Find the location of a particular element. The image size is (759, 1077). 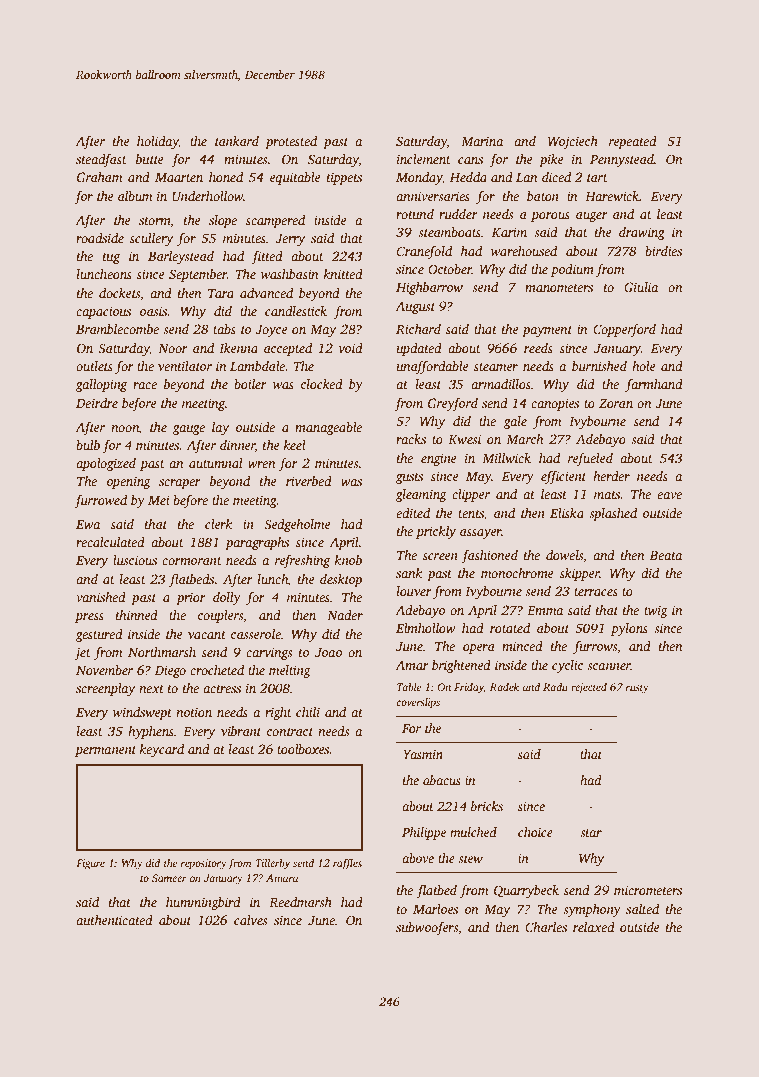

hummingbird is located at coordinates (203, 903).
